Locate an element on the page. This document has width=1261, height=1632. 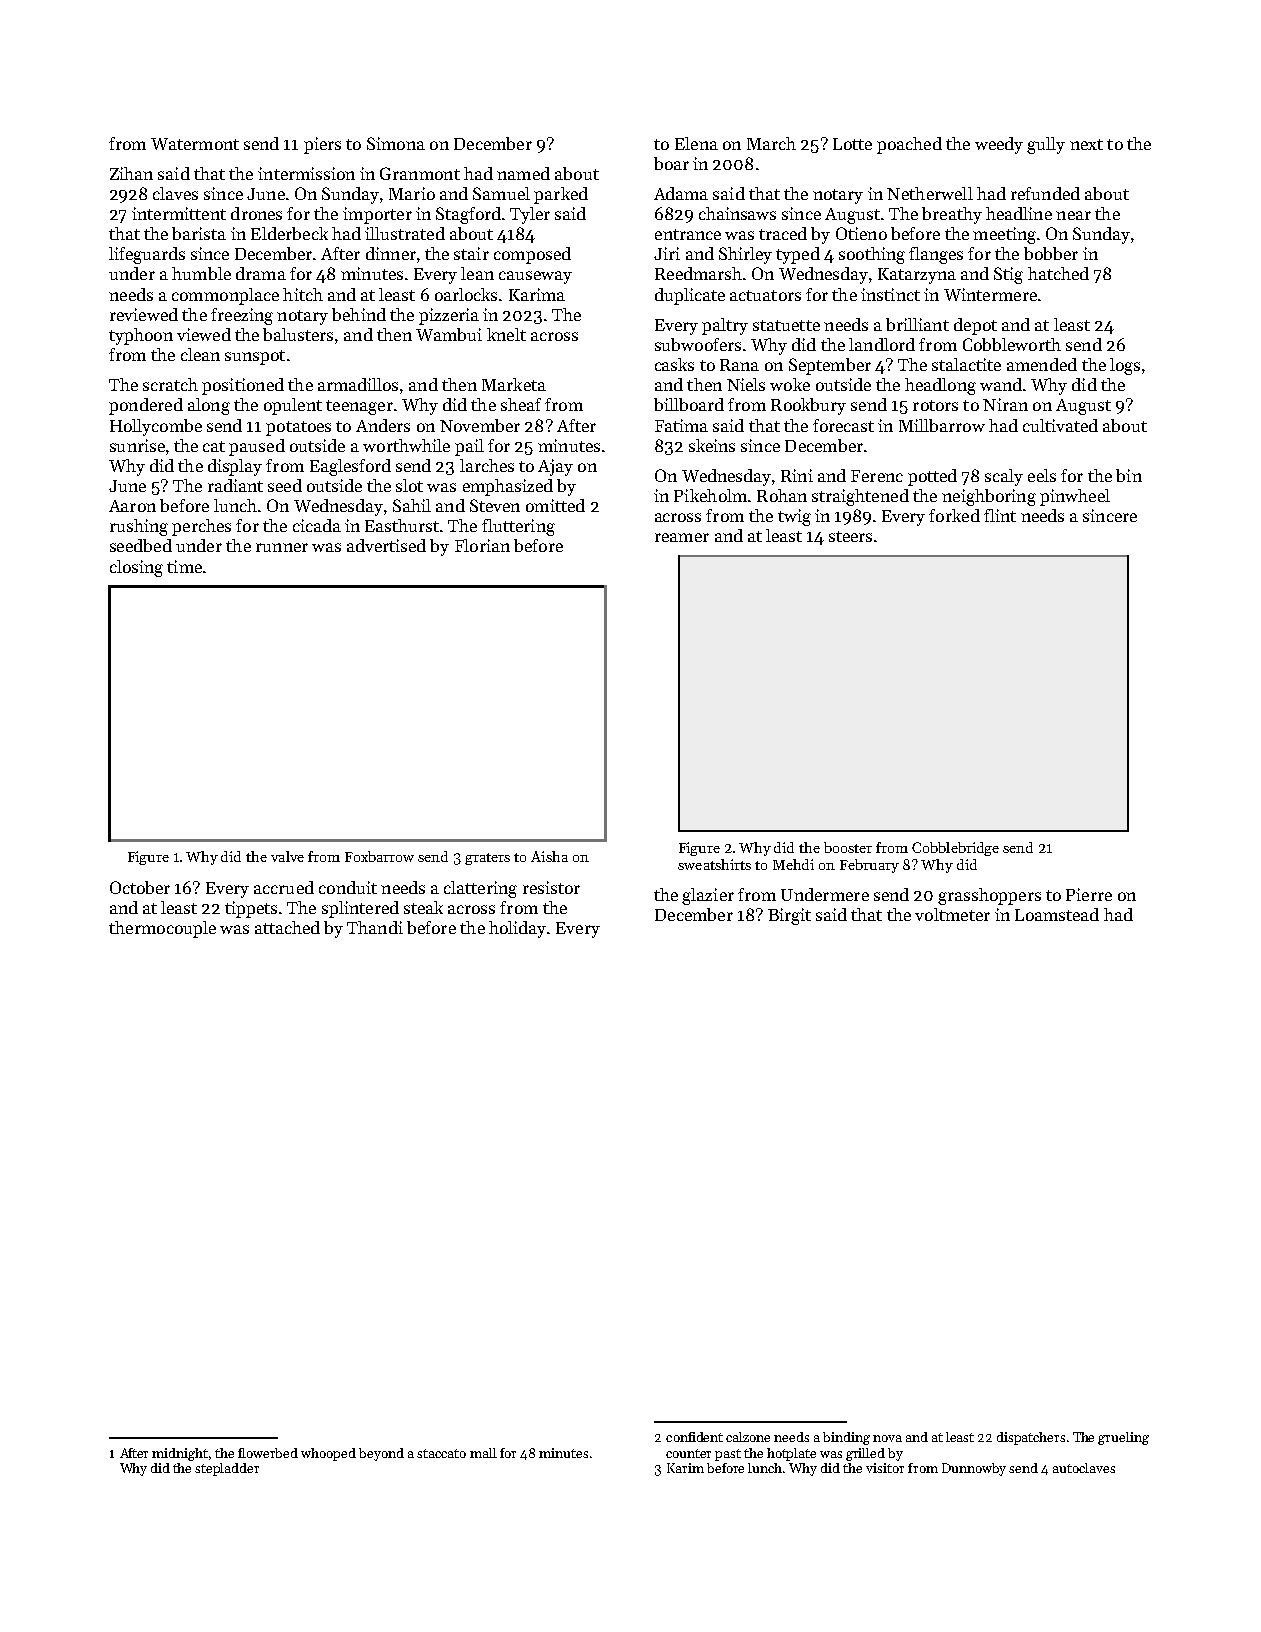
thermocouple is located at coordinates (162, 929).
